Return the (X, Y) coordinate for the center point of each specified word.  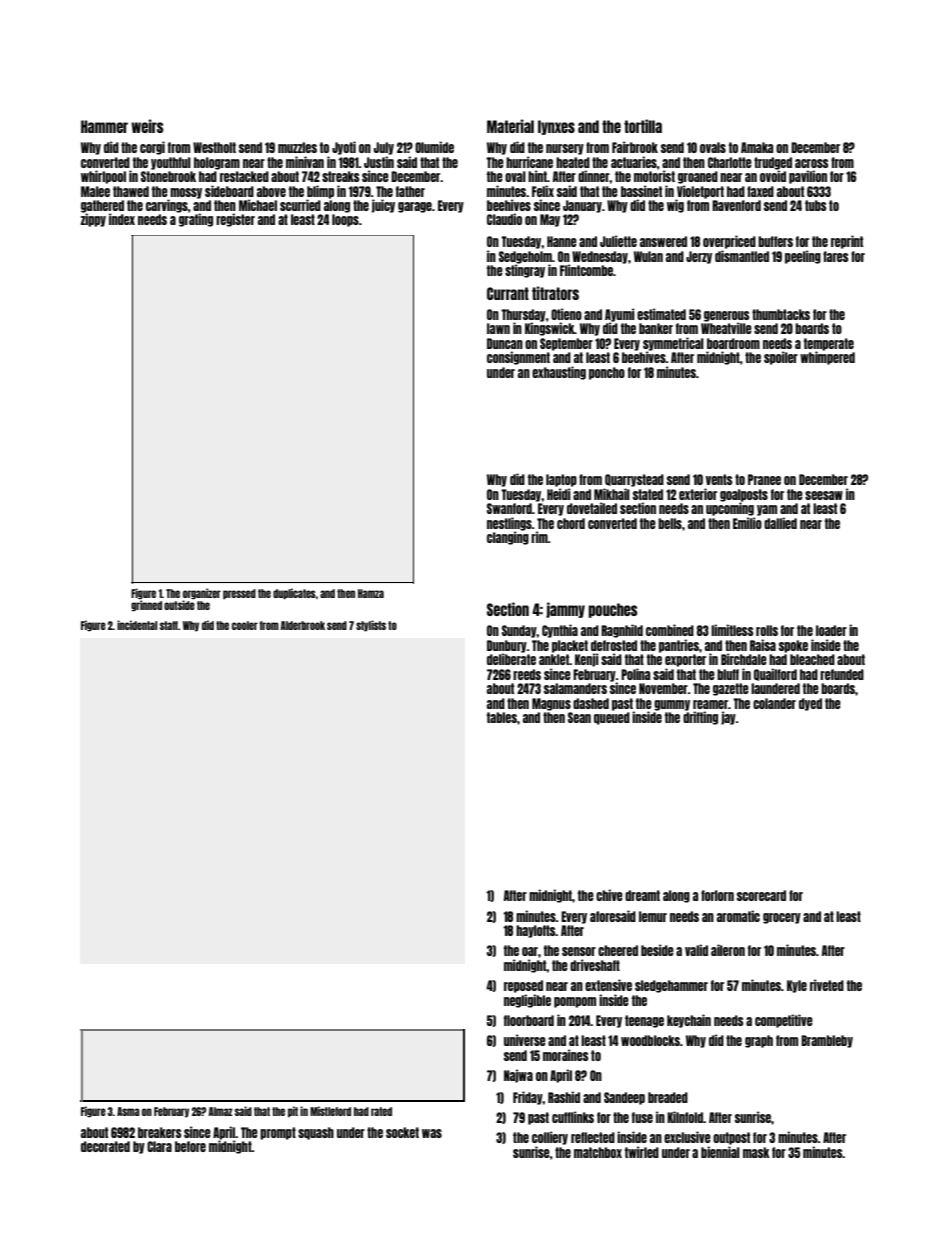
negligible (527, 1001)
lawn (498, 328)
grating (196, 220)
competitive (784, 1021)
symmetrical (673, 344)
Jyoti (344, 148)
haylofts (536, 931)
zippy (93, 220)
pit (293, 1111)
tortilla (643, 126)
